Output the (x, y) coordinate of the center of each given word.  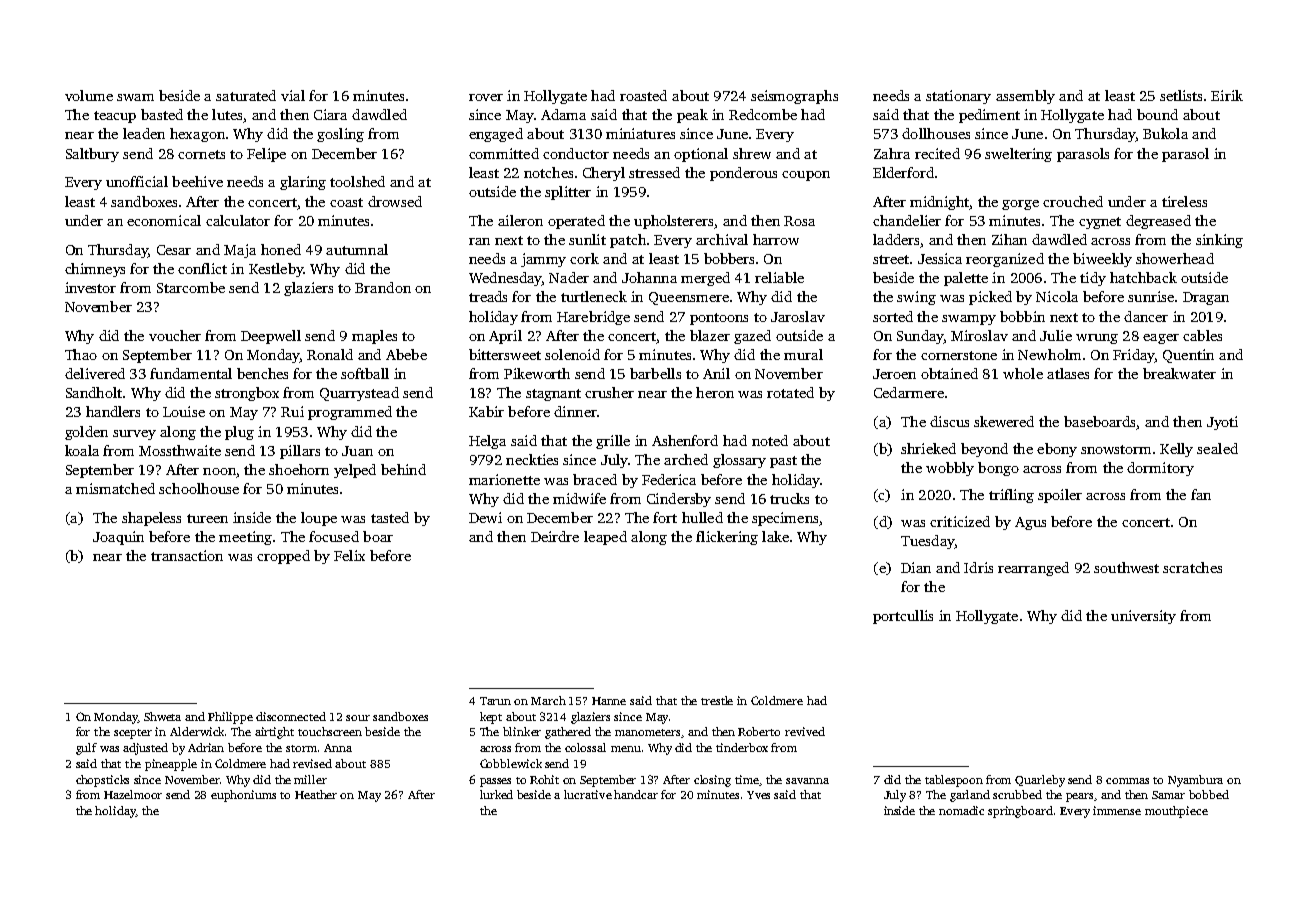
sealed (1217, 448)
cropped (283, 557)
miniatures (640, 133)
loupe (319, 519)
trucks (789, 498)
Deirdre (555, 536)
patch (628, 241)
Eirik (1227, 95)
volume (89, 95)
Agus (1030, 523)
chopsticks (102, 781)
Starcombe (191, 287)
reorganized (1005, 260)
